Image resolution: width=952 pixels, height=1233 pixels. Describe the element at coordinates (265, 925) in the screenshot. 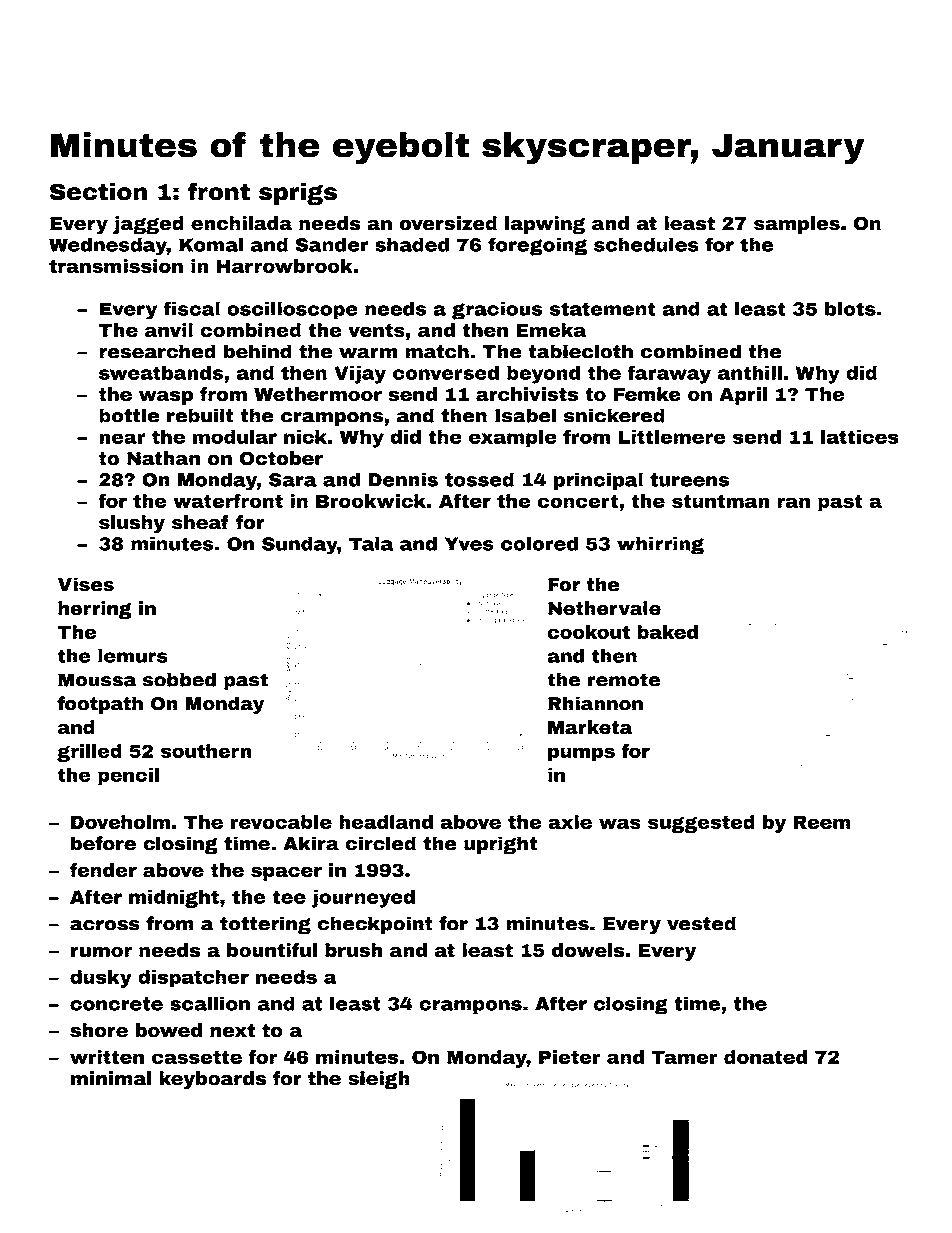

I see `tottering` at that location.
